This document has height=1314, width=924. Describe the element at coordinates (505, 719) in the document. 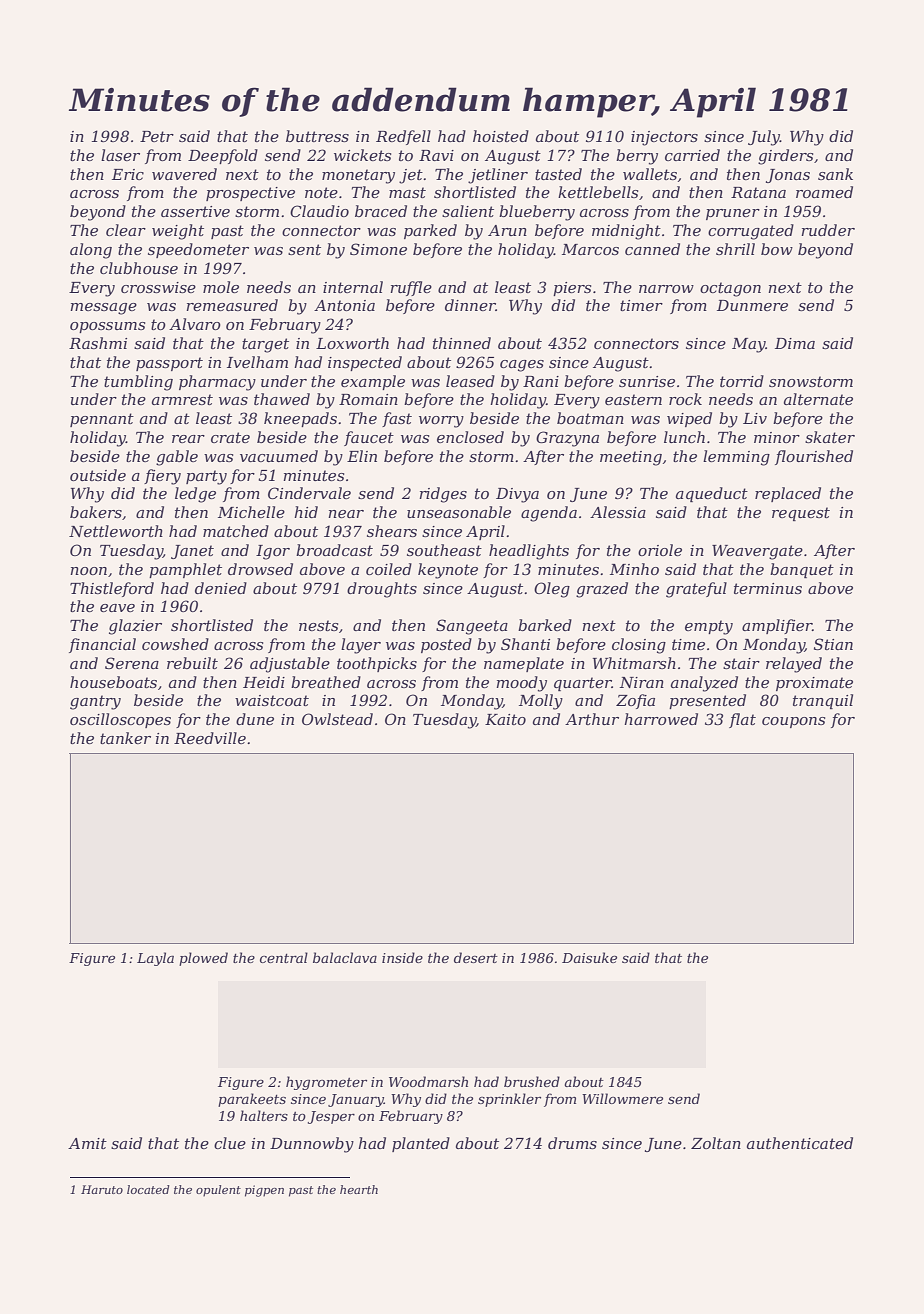

I see `Kaito` at that location.
